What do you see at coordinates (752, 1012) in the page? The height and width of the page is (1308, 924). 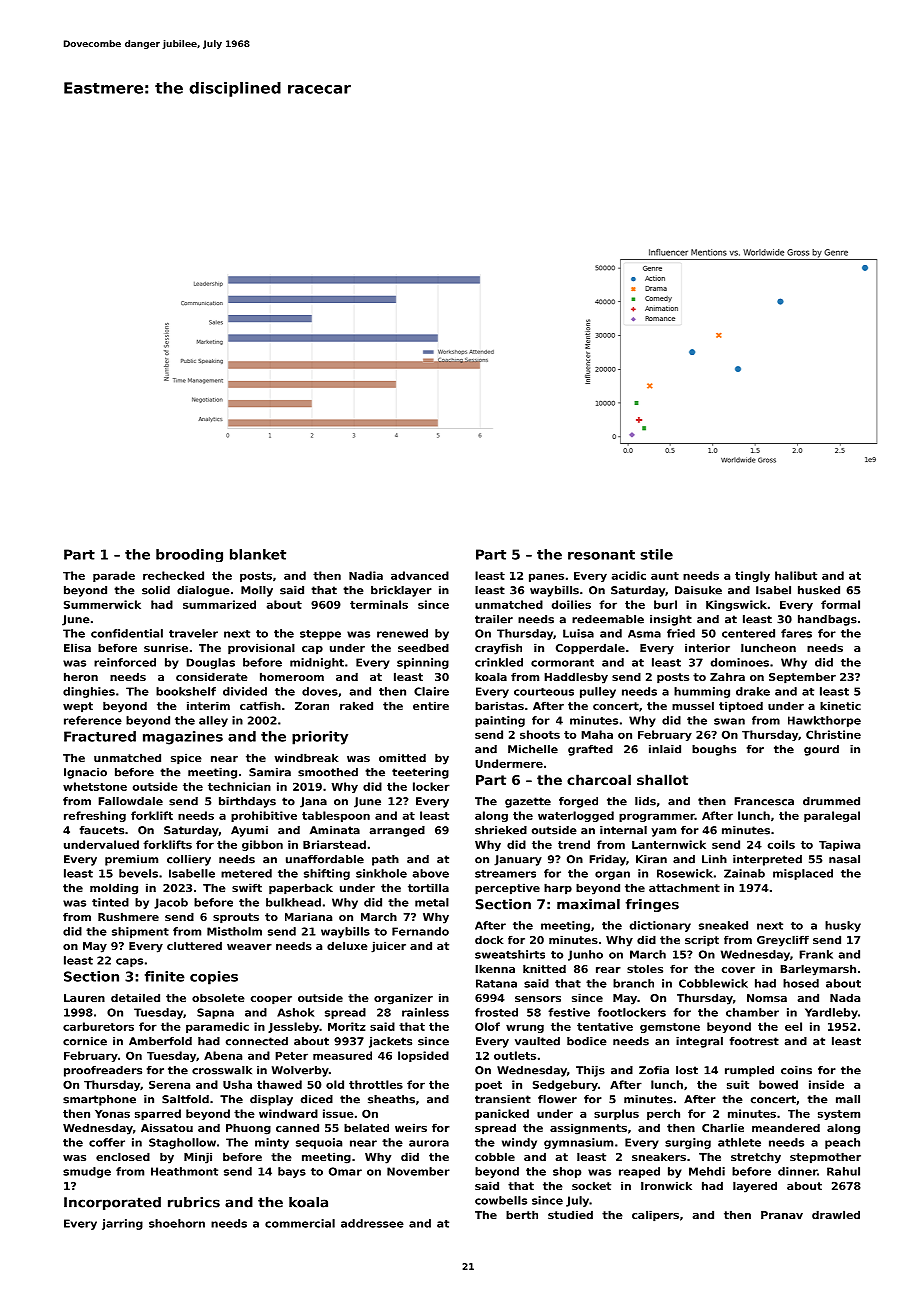 I see `chamber` at bounding box center [752, 1012].
